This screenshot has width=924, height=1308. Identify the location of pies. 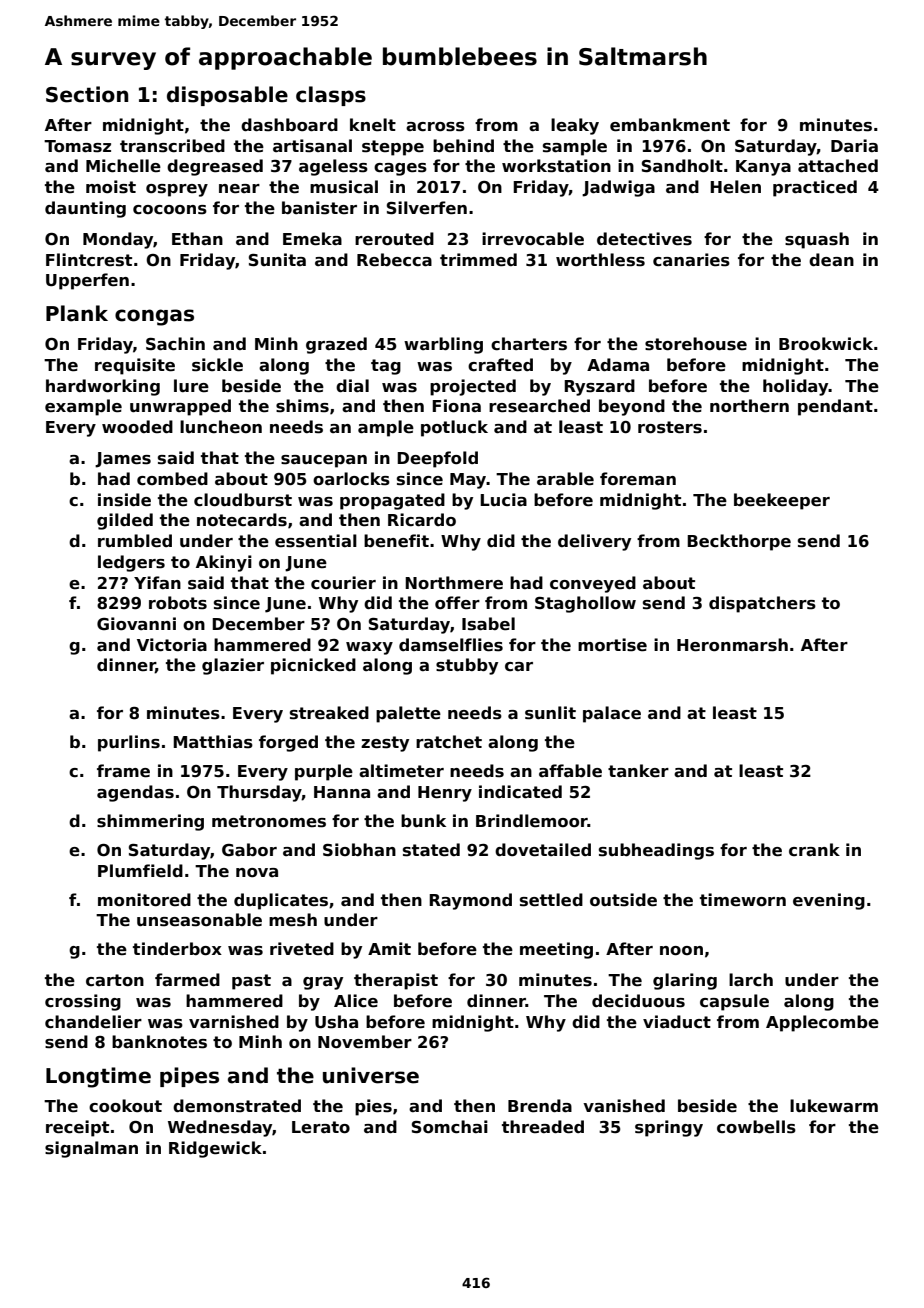
(373, 1107).
